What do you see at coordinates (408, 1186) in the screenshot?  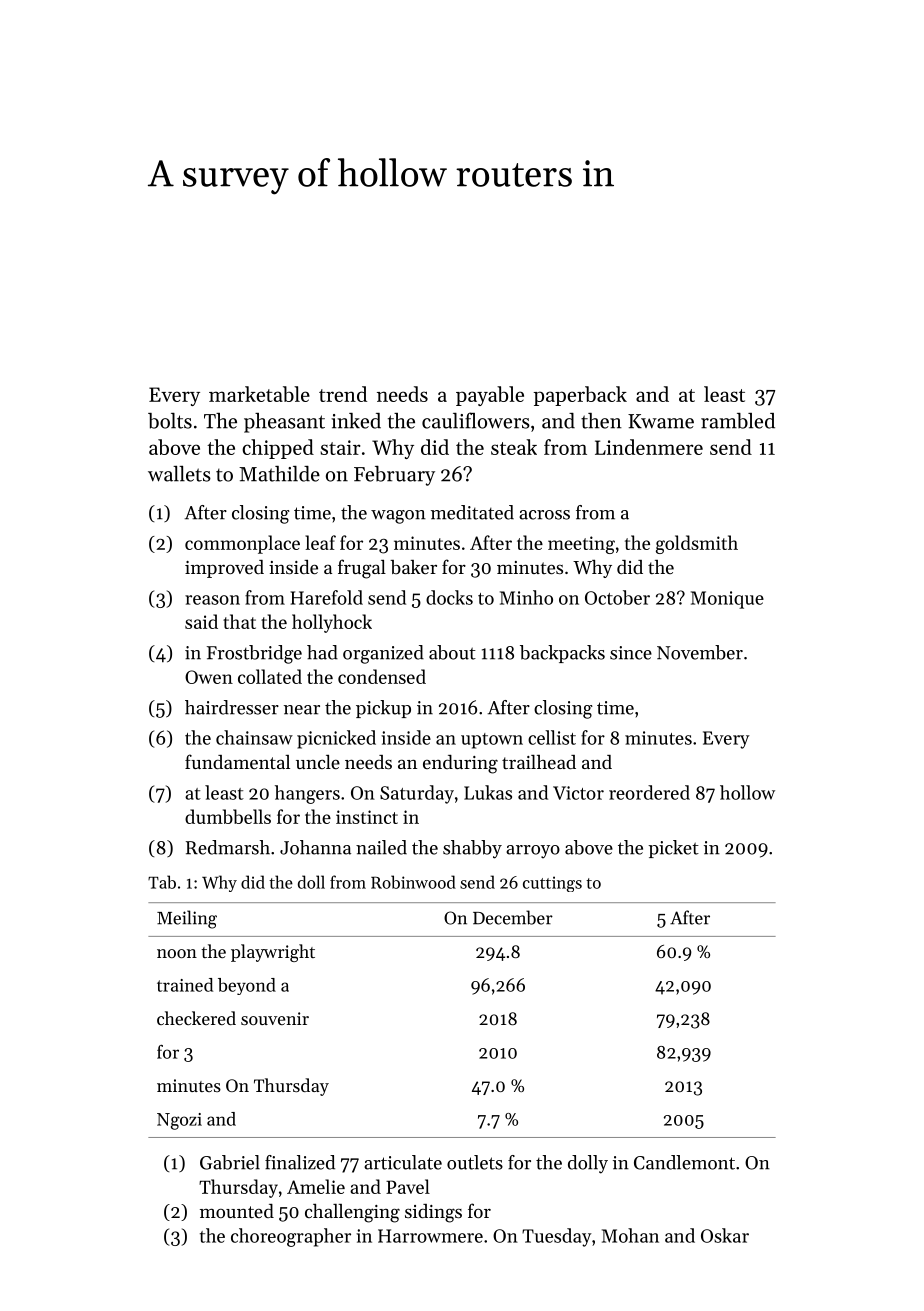 I see `Pavel` at bounding box center [408, 1186].
